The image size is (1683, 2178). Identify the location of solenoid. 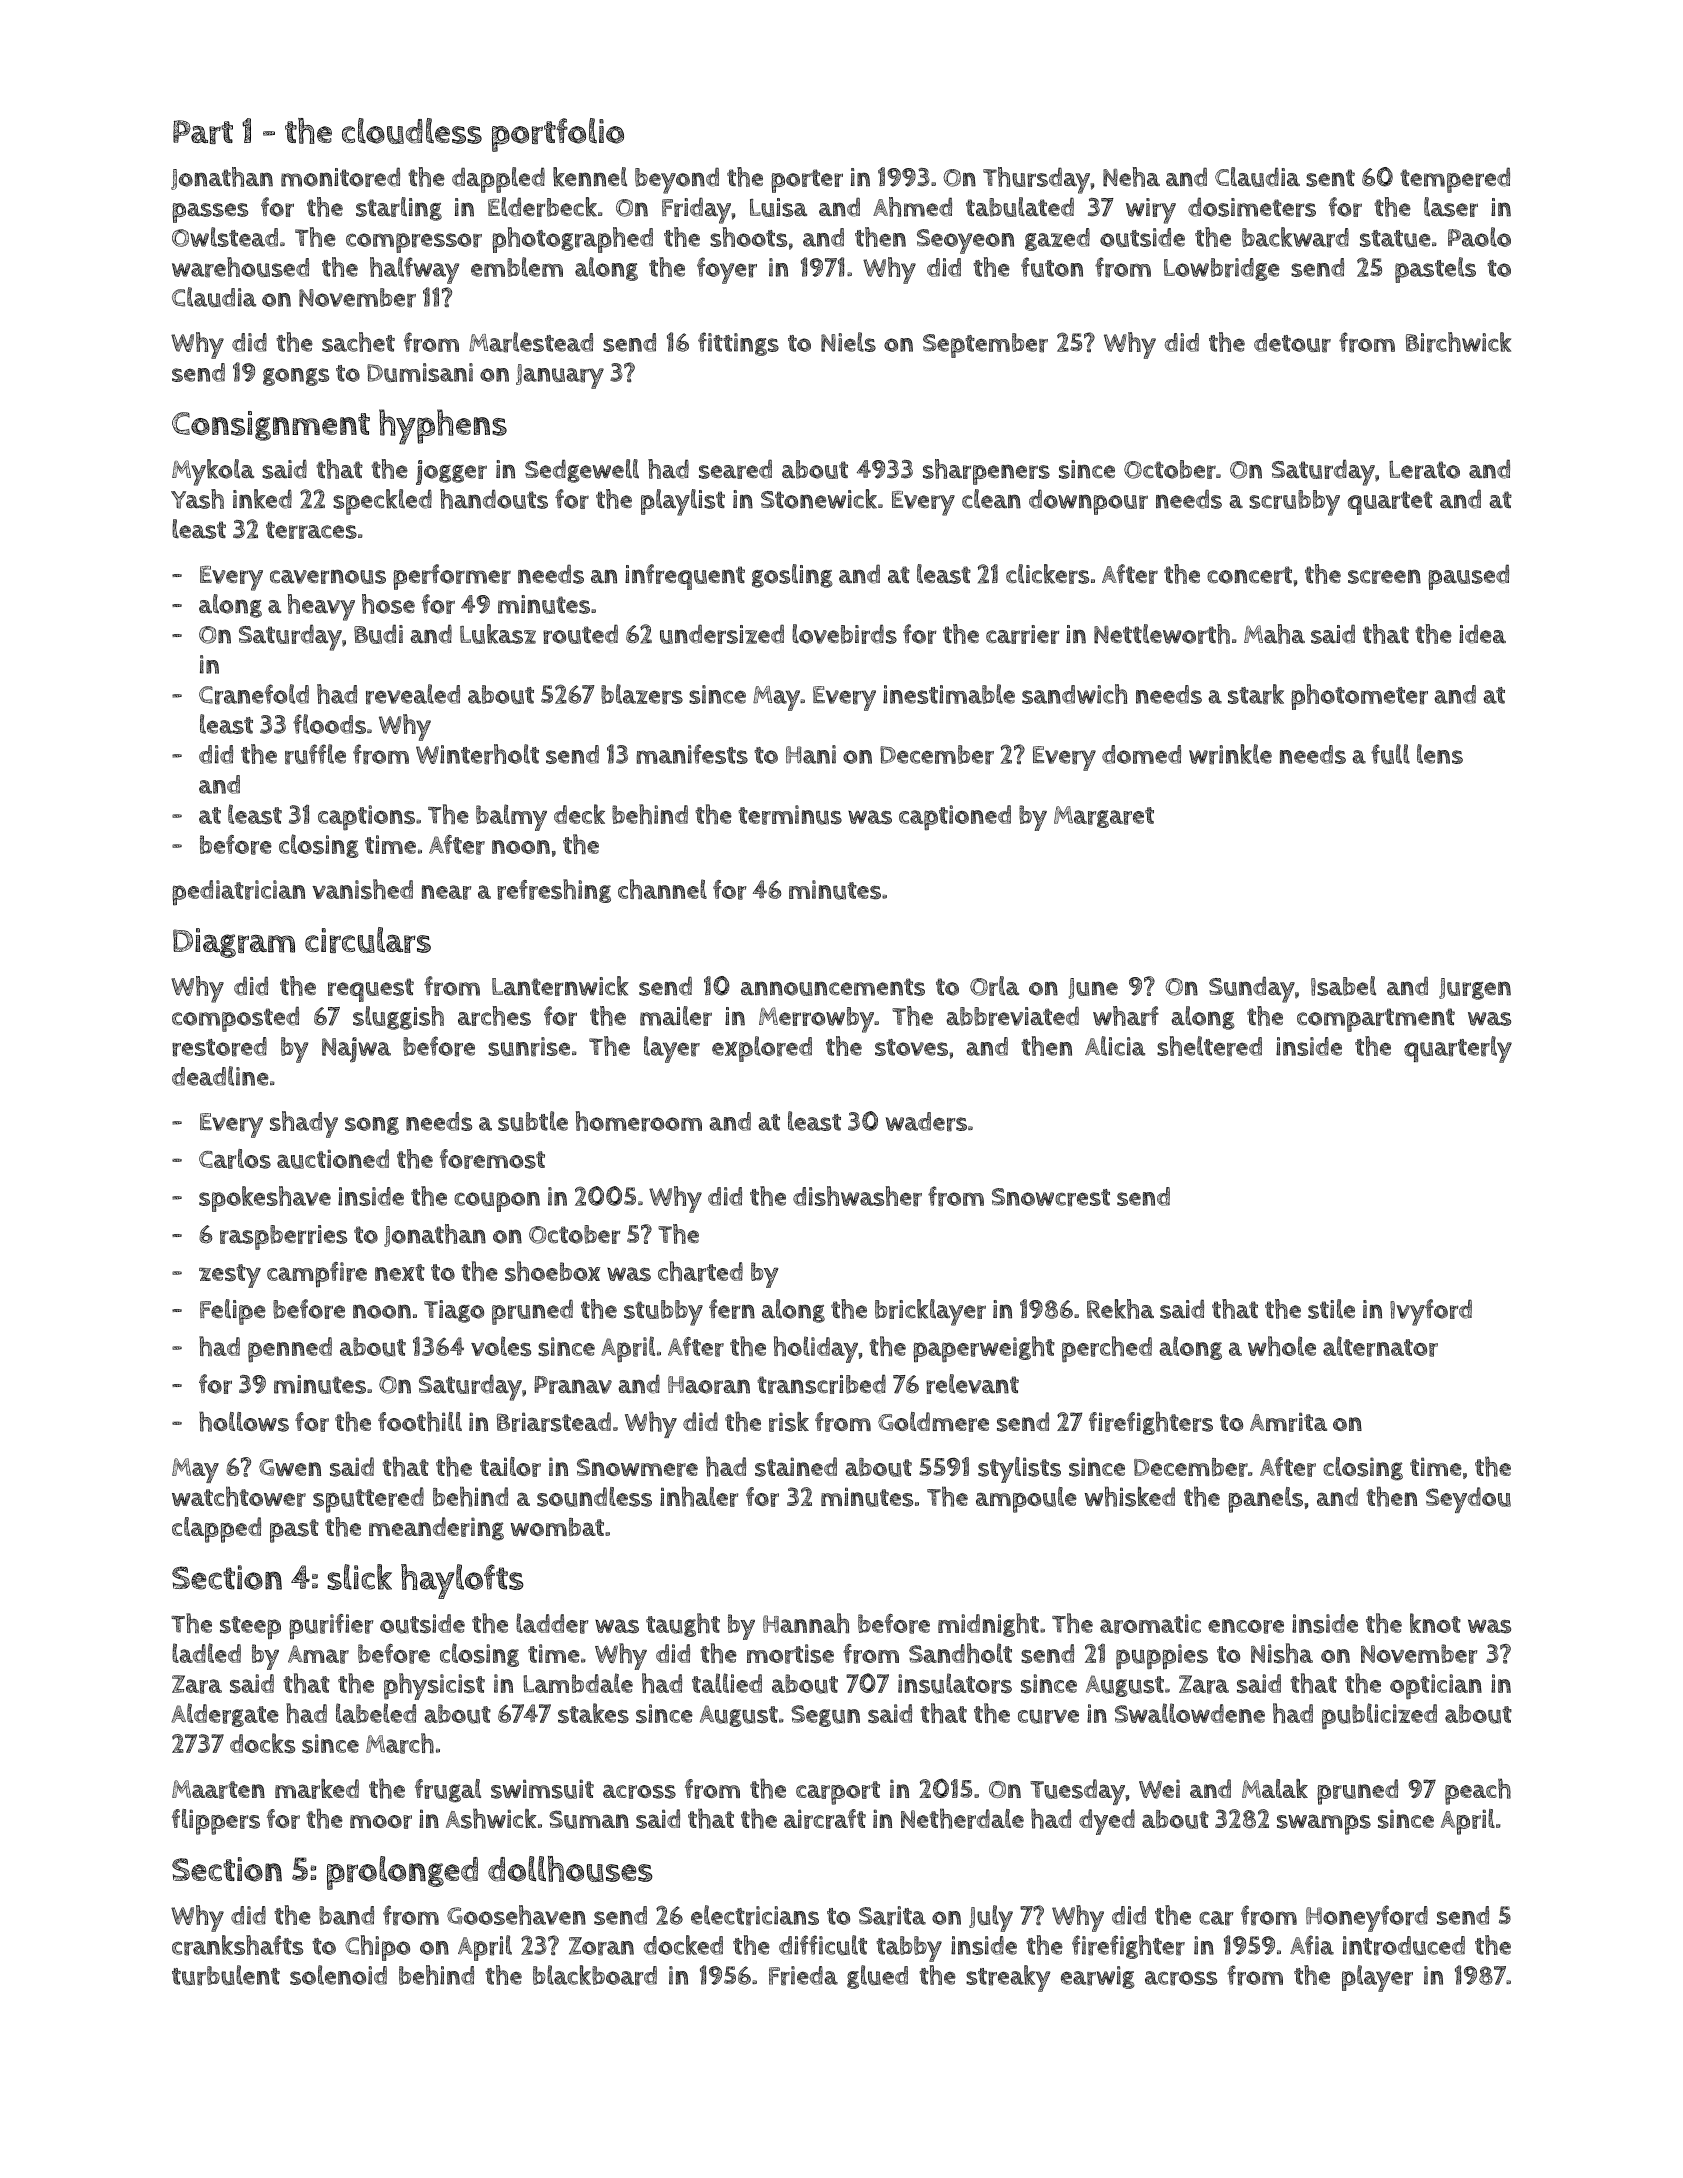
(338, 1975).
